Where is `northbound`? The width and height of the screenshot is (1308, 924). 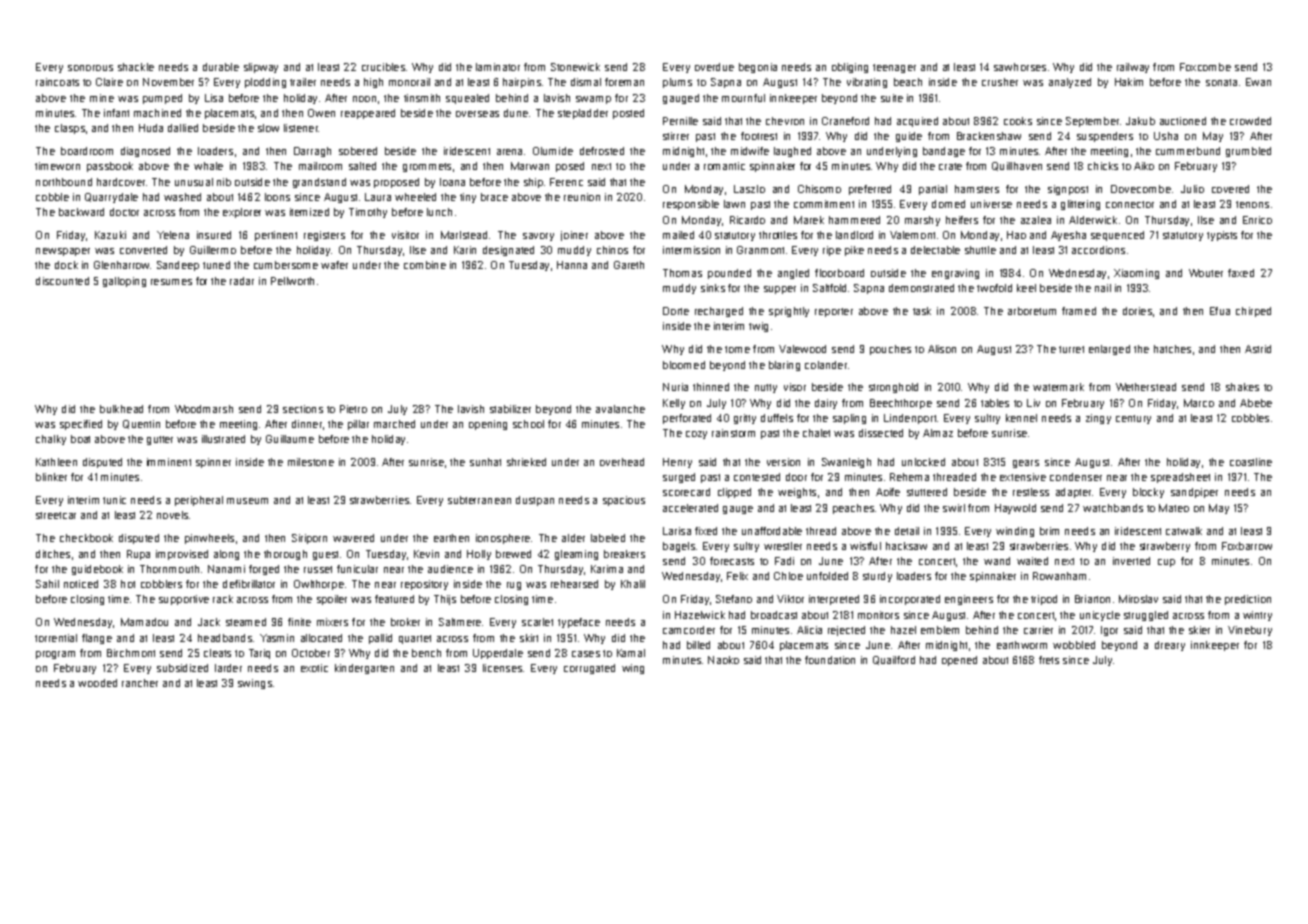 northbound is located at coordinates (64, 182).
